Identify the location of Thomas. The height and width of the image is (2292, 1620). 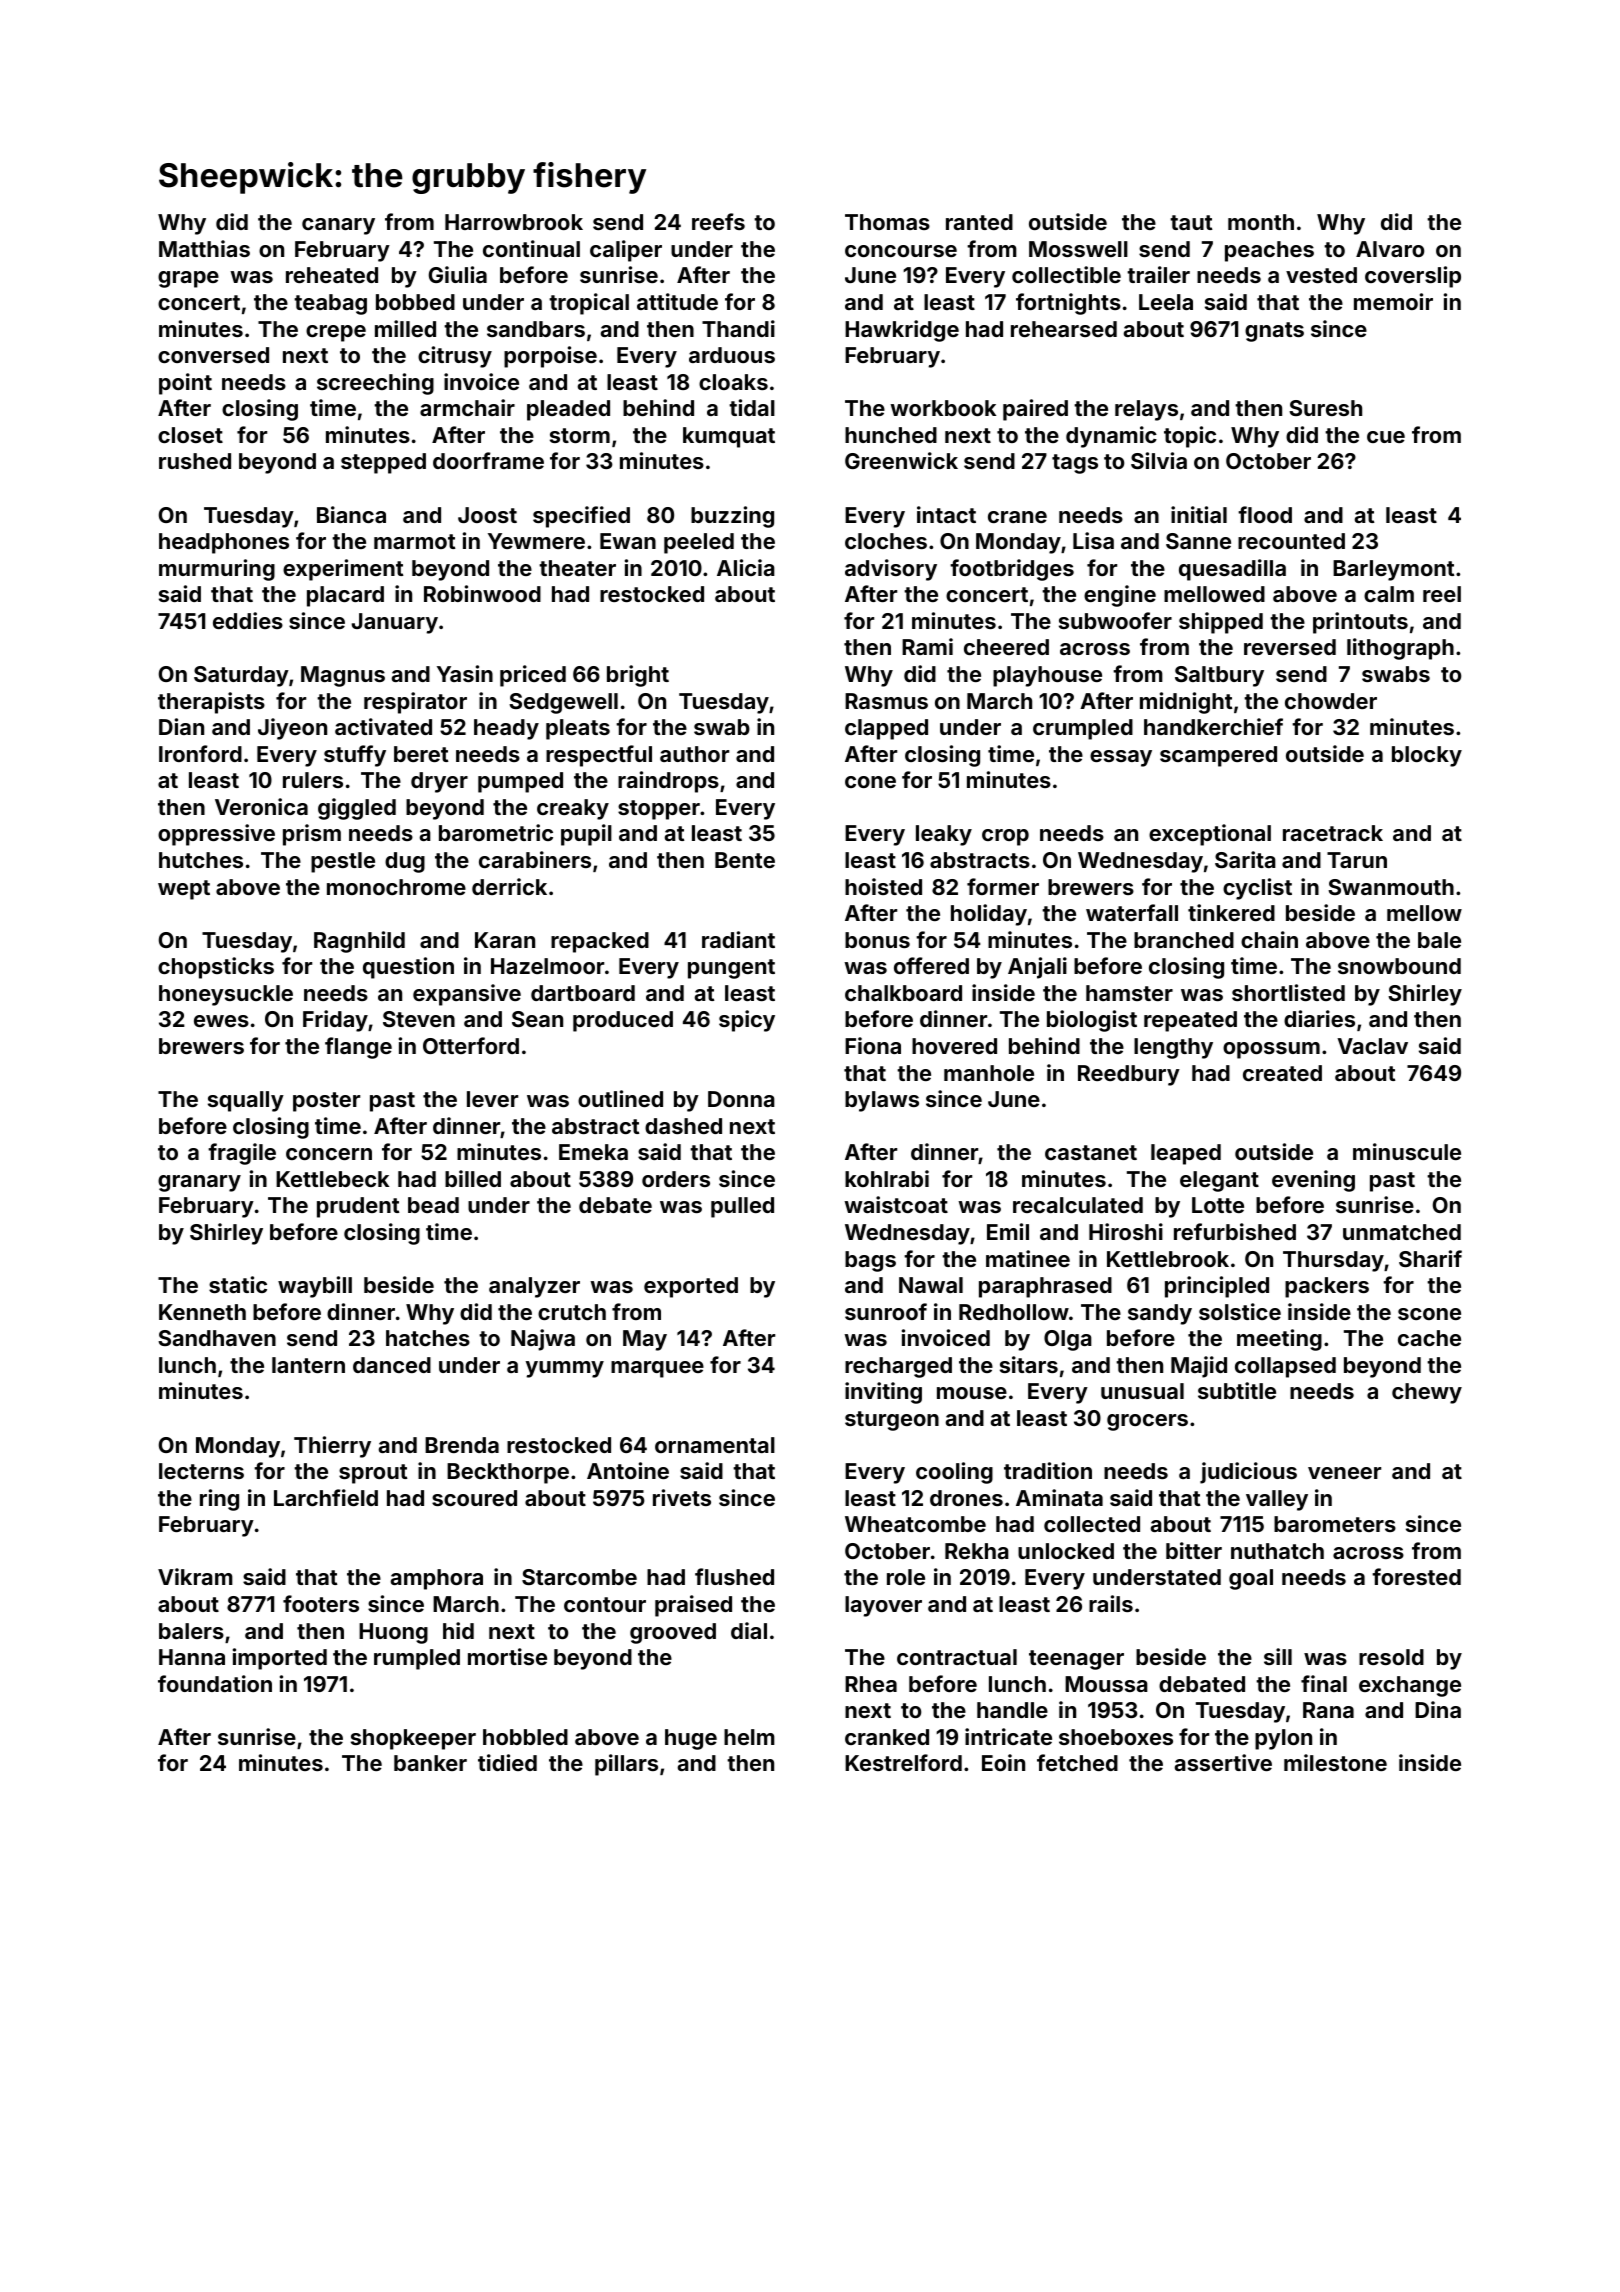
(887, 222).
